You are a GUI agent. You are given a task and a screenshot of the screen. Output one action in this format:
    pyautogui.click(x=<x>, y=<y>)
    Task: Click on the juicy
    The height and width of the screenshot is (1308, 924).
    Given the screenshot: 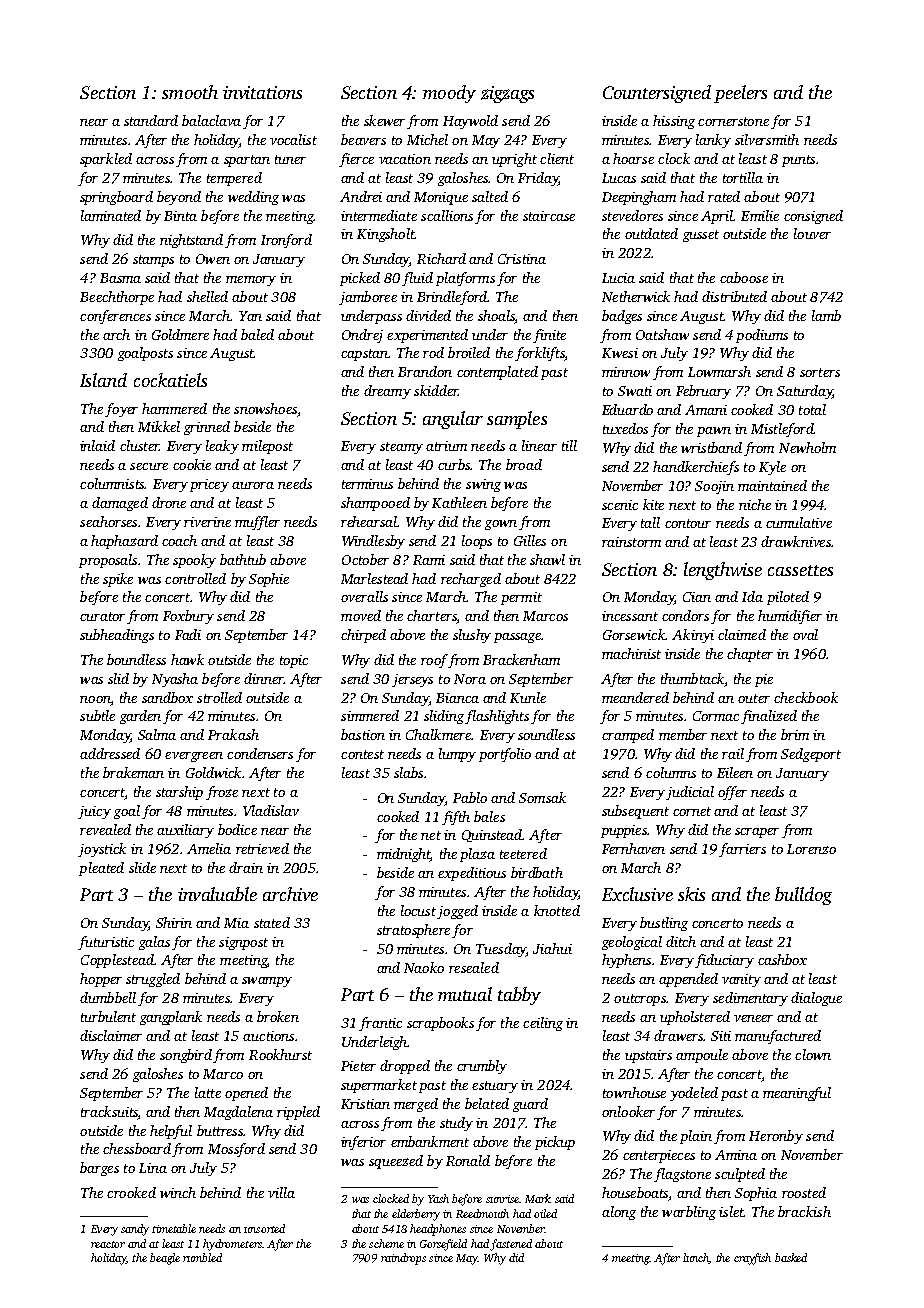 What is the action you would take?
    pyautogui.click(x=94, y=812)
